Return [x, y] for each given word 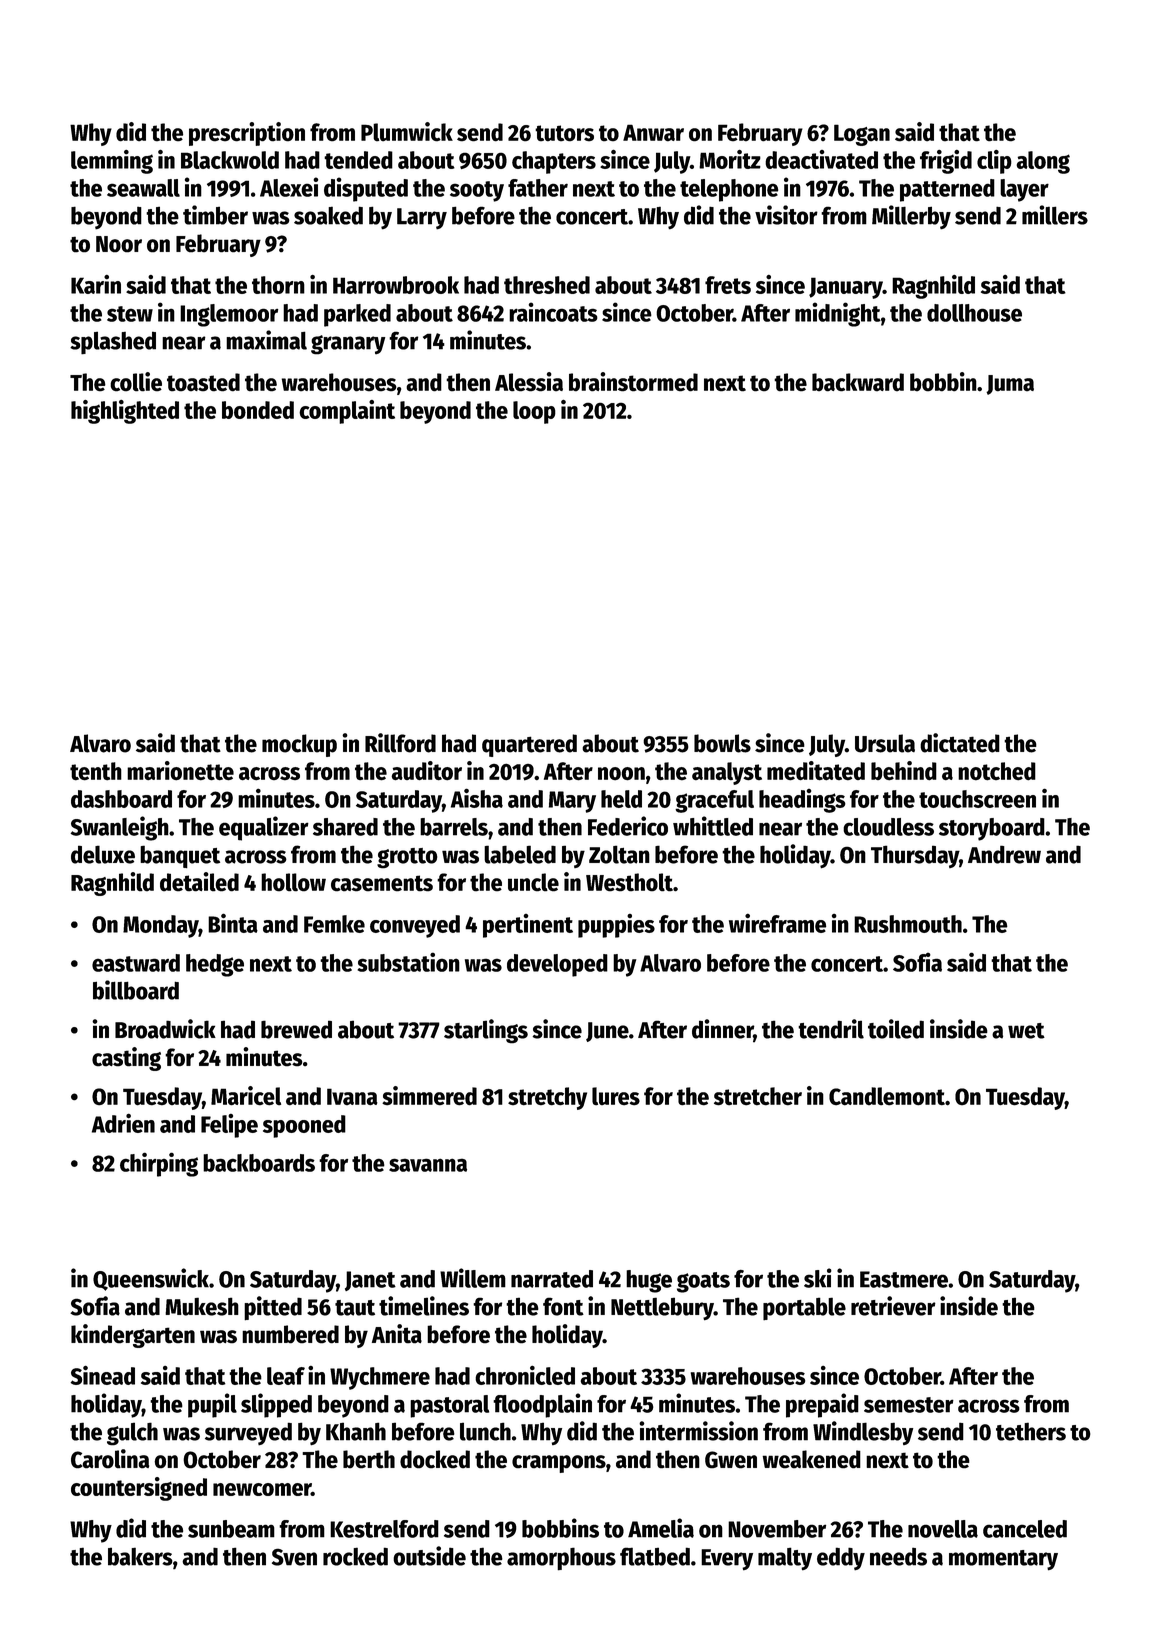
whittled [713, 826]
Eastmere [904, 1279]
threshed [547, 285]
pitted [273, 1308]
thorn [278, 285]
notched [997, 771]
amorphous [561, 1559]
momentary [1003, 1560]
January [846, 288]
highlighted [125, 412]
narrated [552, 1279]
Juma [1010, 385]
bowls [722, 743]
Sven [294, 1557]
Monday [161, 926]
